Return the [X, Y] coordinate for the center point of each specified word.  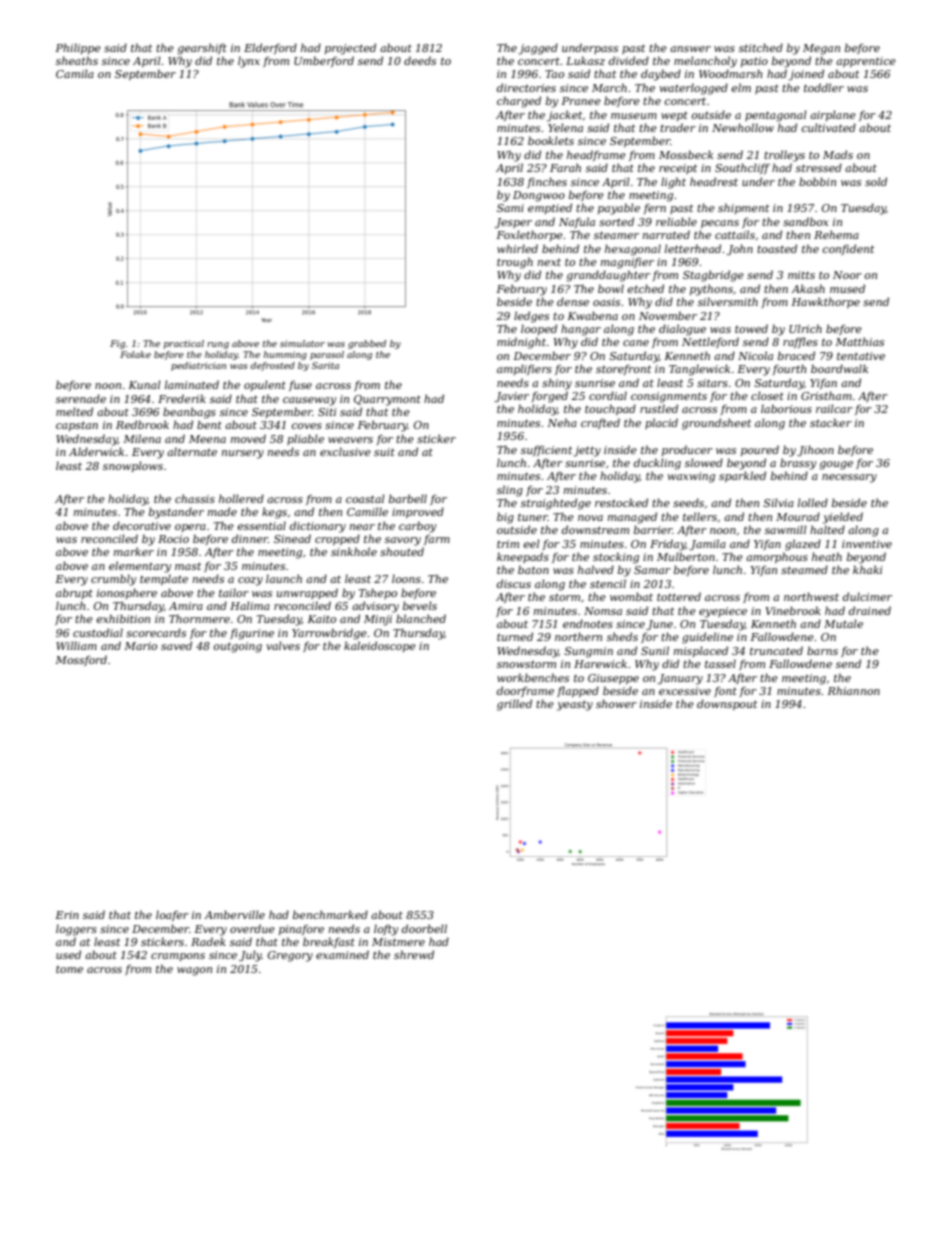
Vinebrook [793, 610]
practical [183, 344]
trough [515, 263]
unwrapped [307, 593]
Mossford [81, 660]
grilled [514, 705]
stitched [761, 47]
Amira [186, 606]
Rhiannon [853, 690]
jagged [538, 49]
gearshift [202, 49]
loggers [76, 930]
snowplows [133, 466]
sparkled [742, 476]
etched [645, 288]
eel [531, 543]
